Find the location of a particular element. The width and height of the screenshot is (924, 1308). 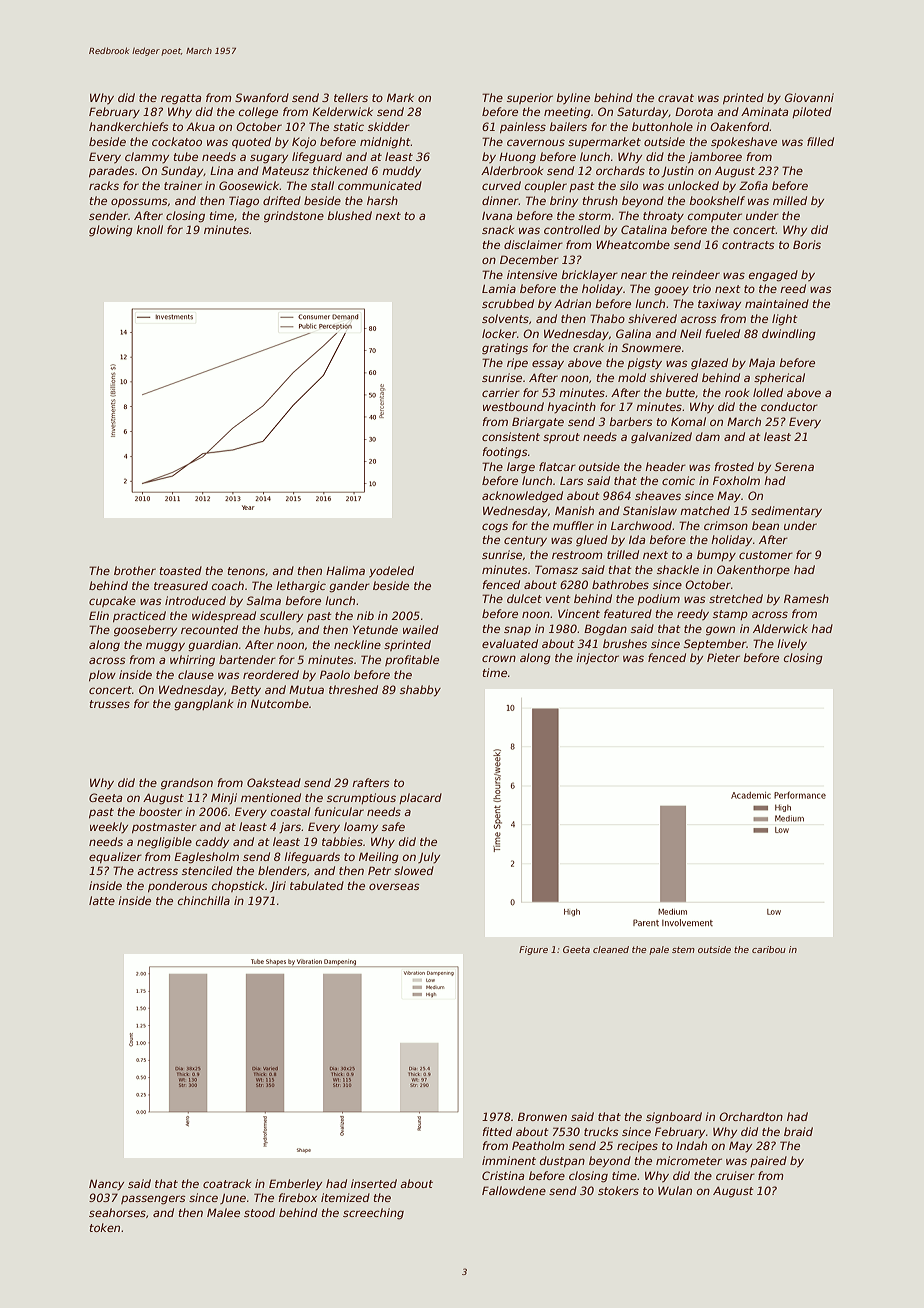

frosted is located at coordinates (734, 466).
